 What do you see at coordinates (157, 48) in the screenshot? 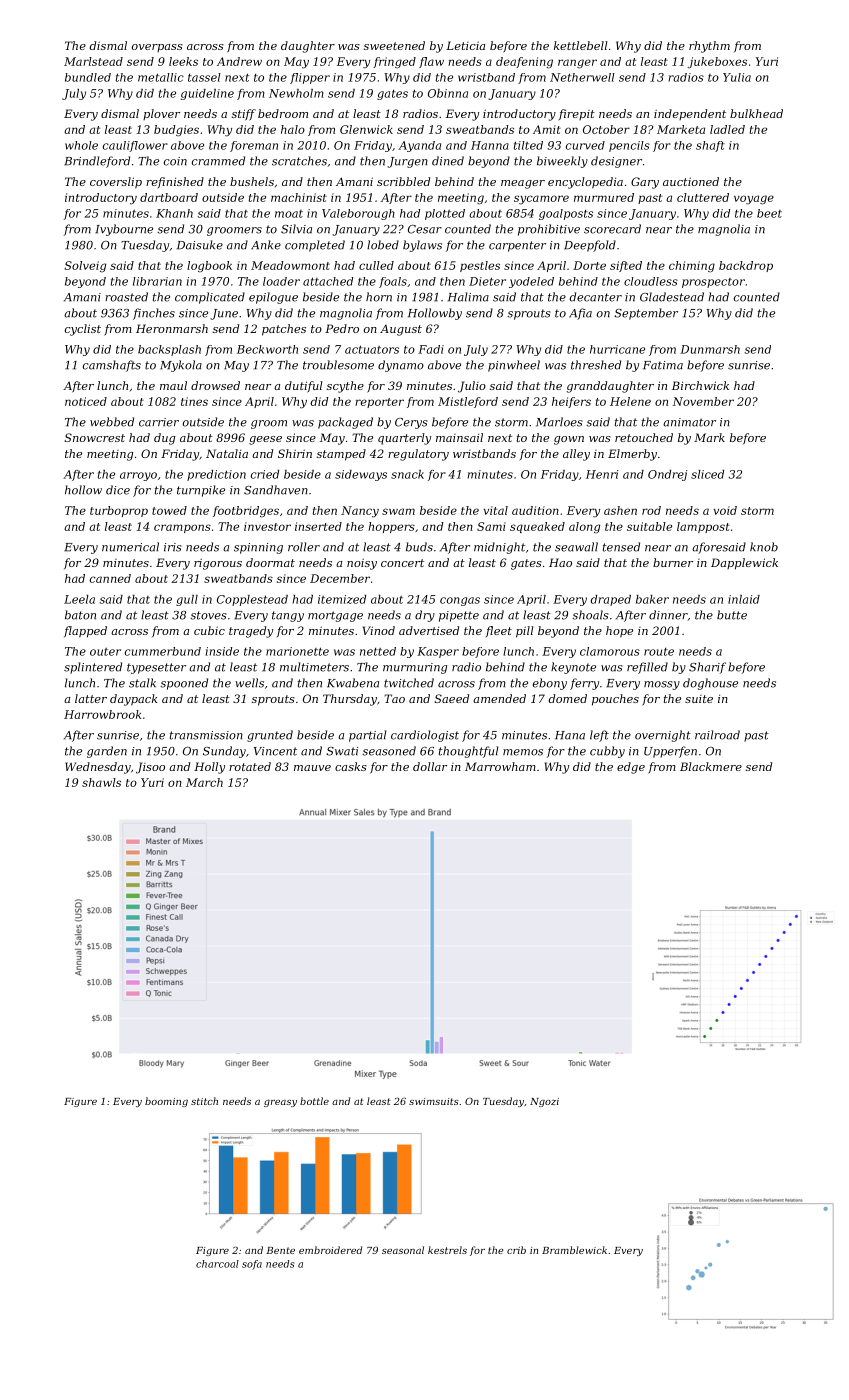
I see `overpass` at bounding box center [157, 48].
